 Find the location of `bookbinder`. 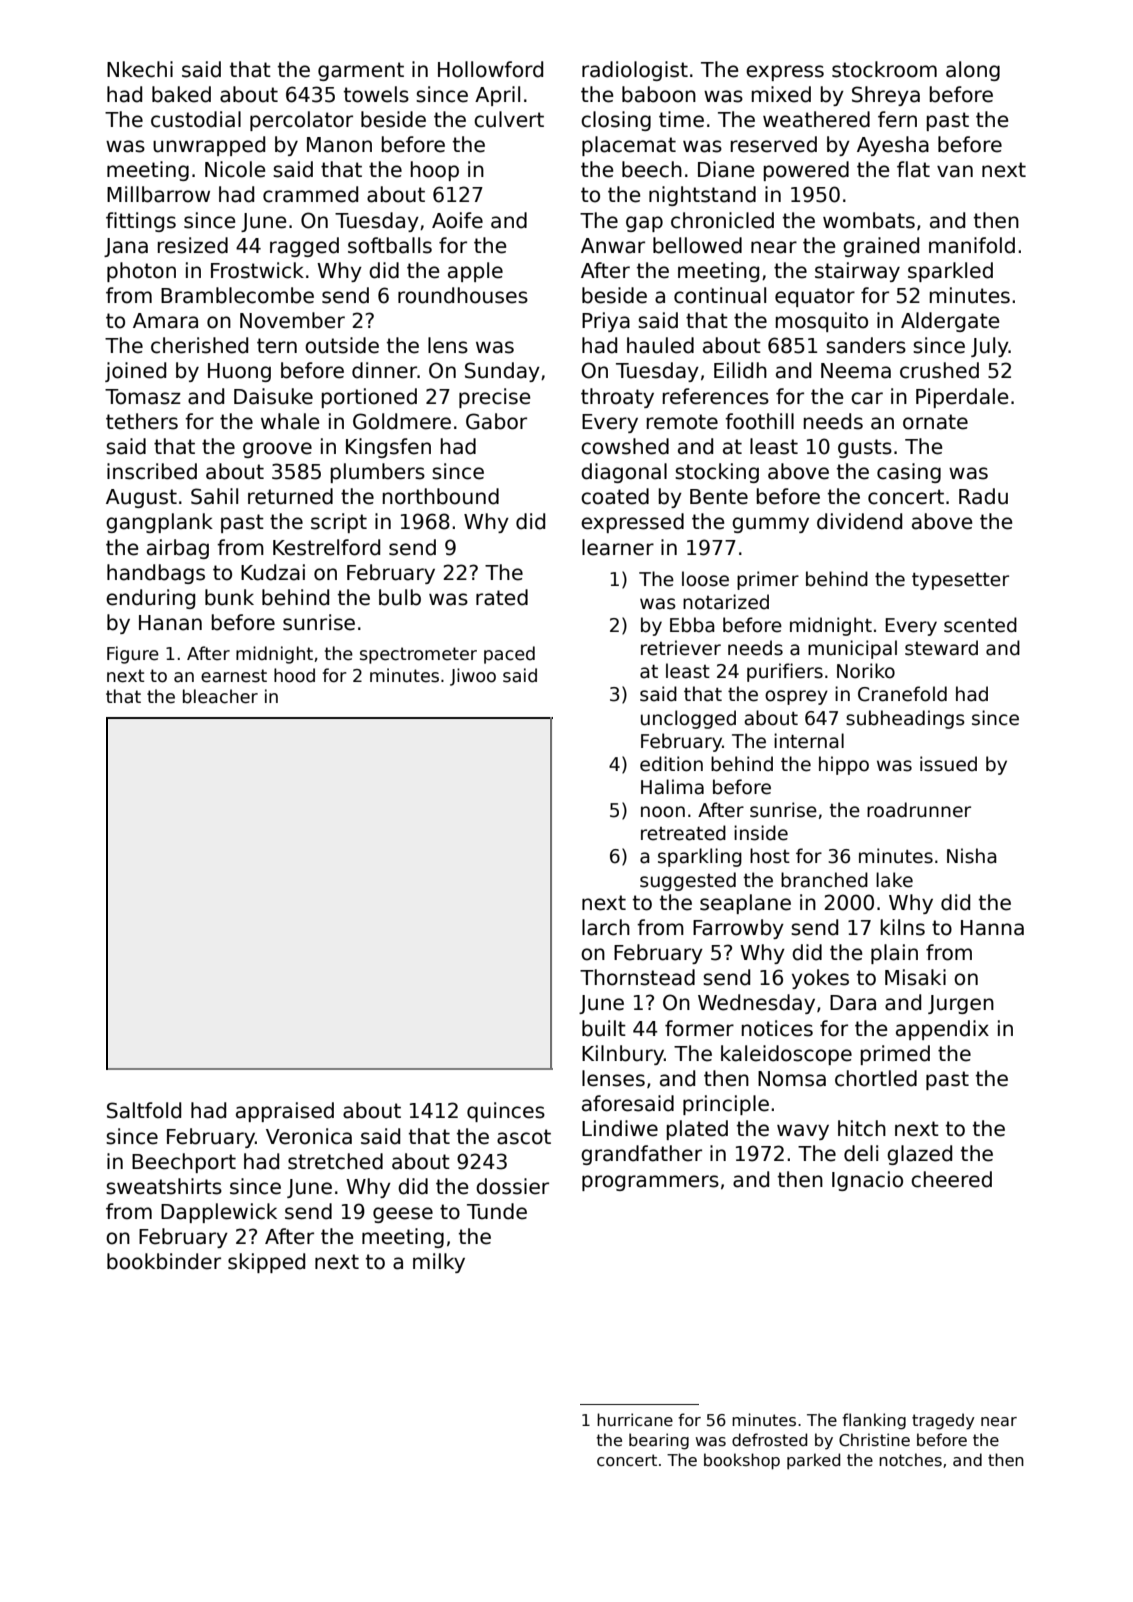

bookbinder is located at coordinates (164, 1261).
